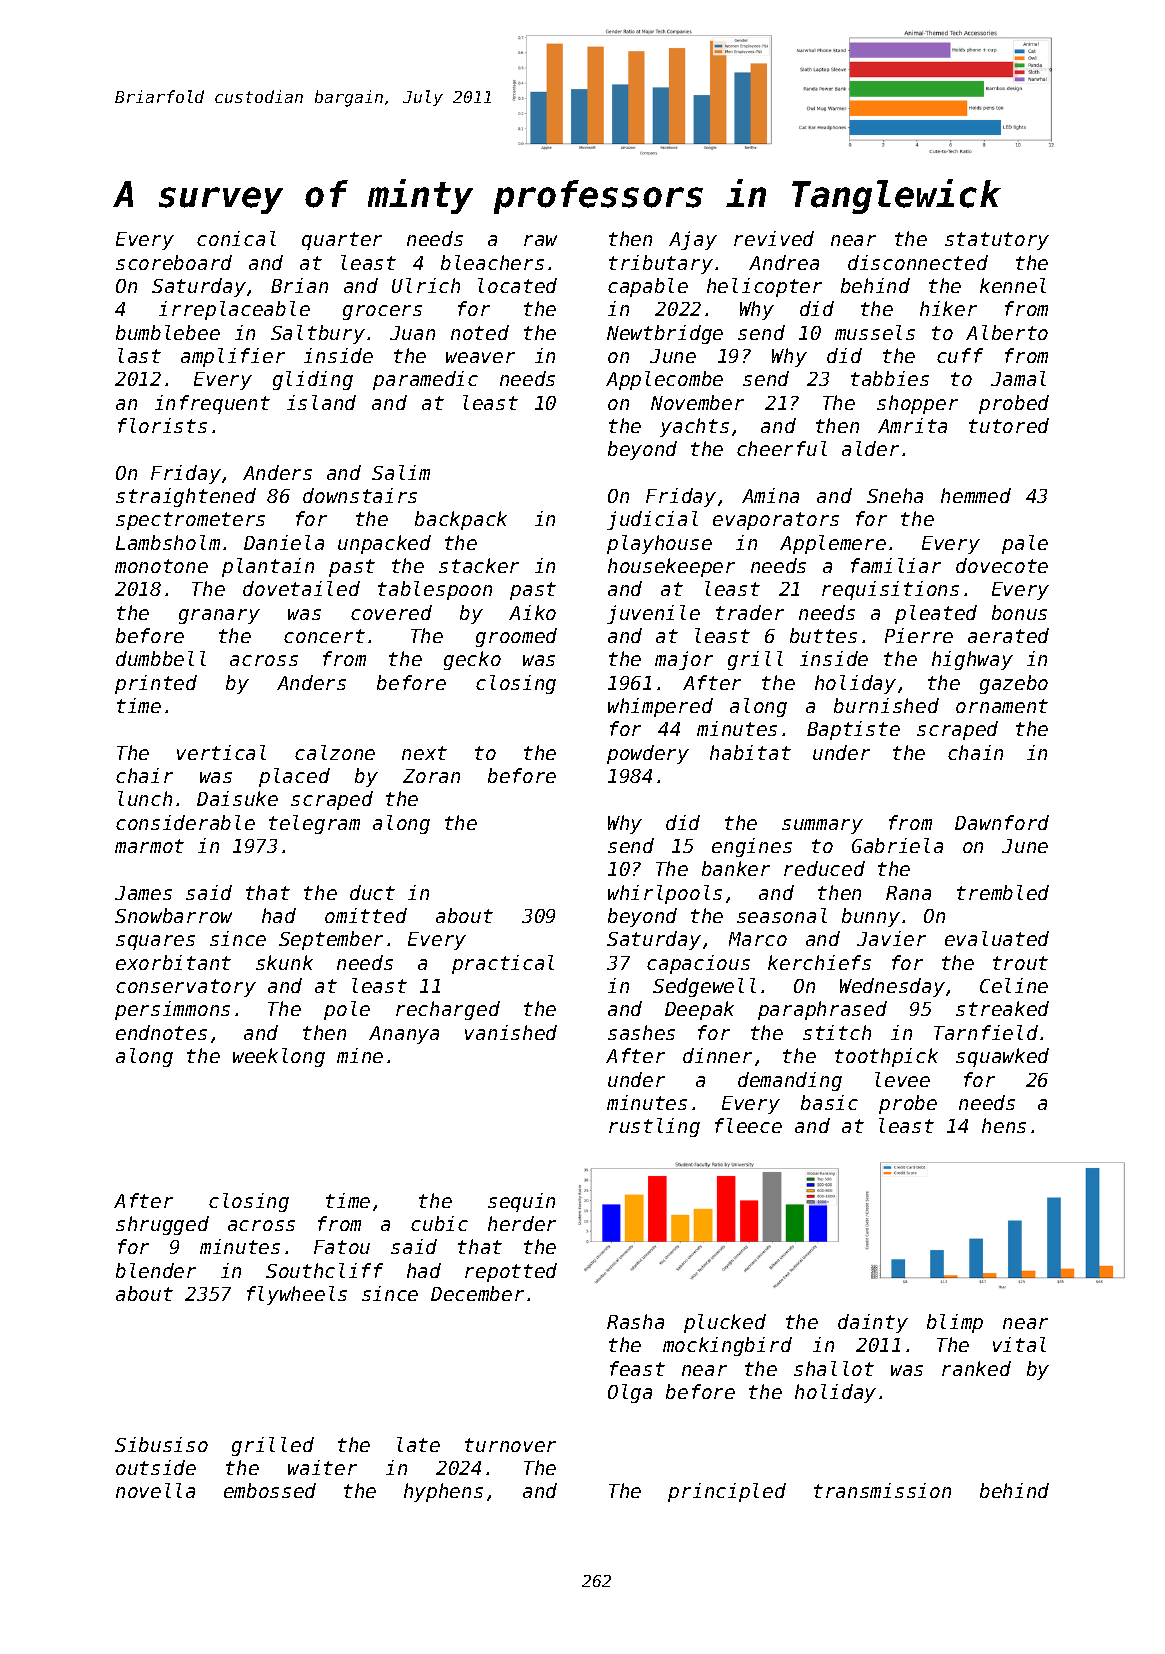  What do you see at coordinates (774, 238) in the screenshot?
I see `revived` at bounding box center [774, 238].
